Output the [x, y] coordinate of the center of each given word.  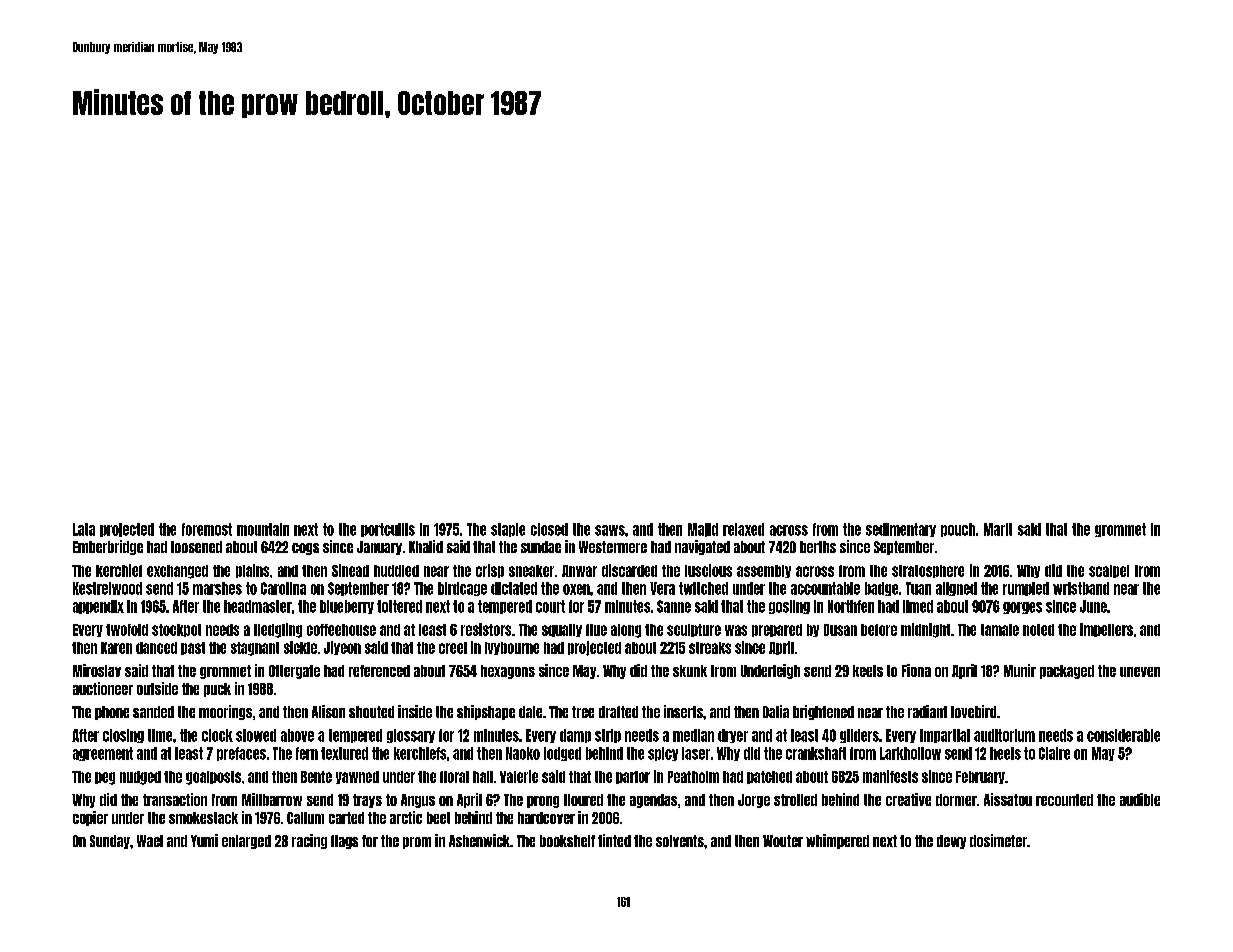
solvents [680, 841]
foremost [207, 529]
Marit [998, 529]
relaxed [743, 529]
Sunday [110, 842]
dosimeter [998, 840]
